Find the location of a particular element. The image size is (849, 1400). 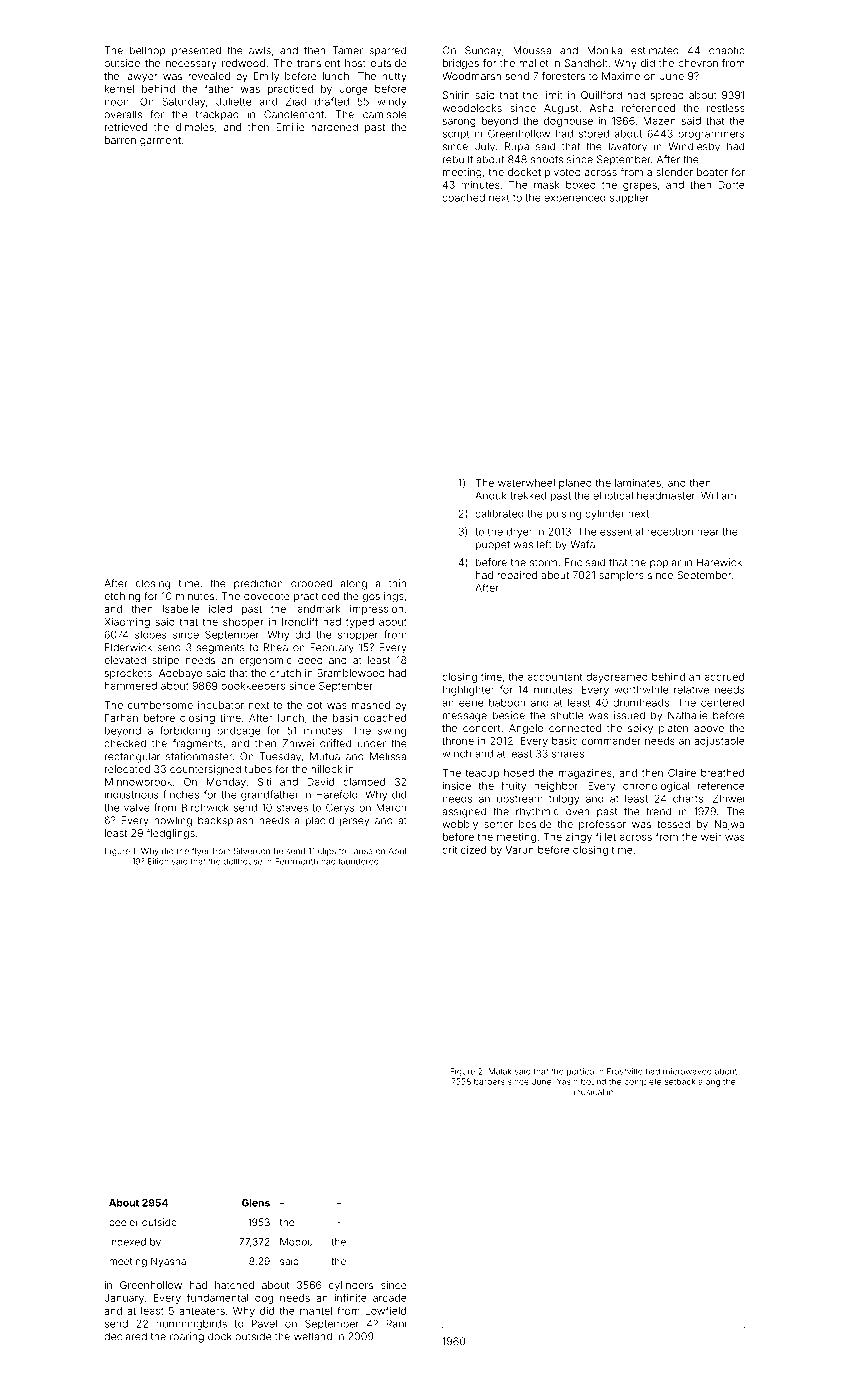

Malak is located at coordinates (500, 1071).
